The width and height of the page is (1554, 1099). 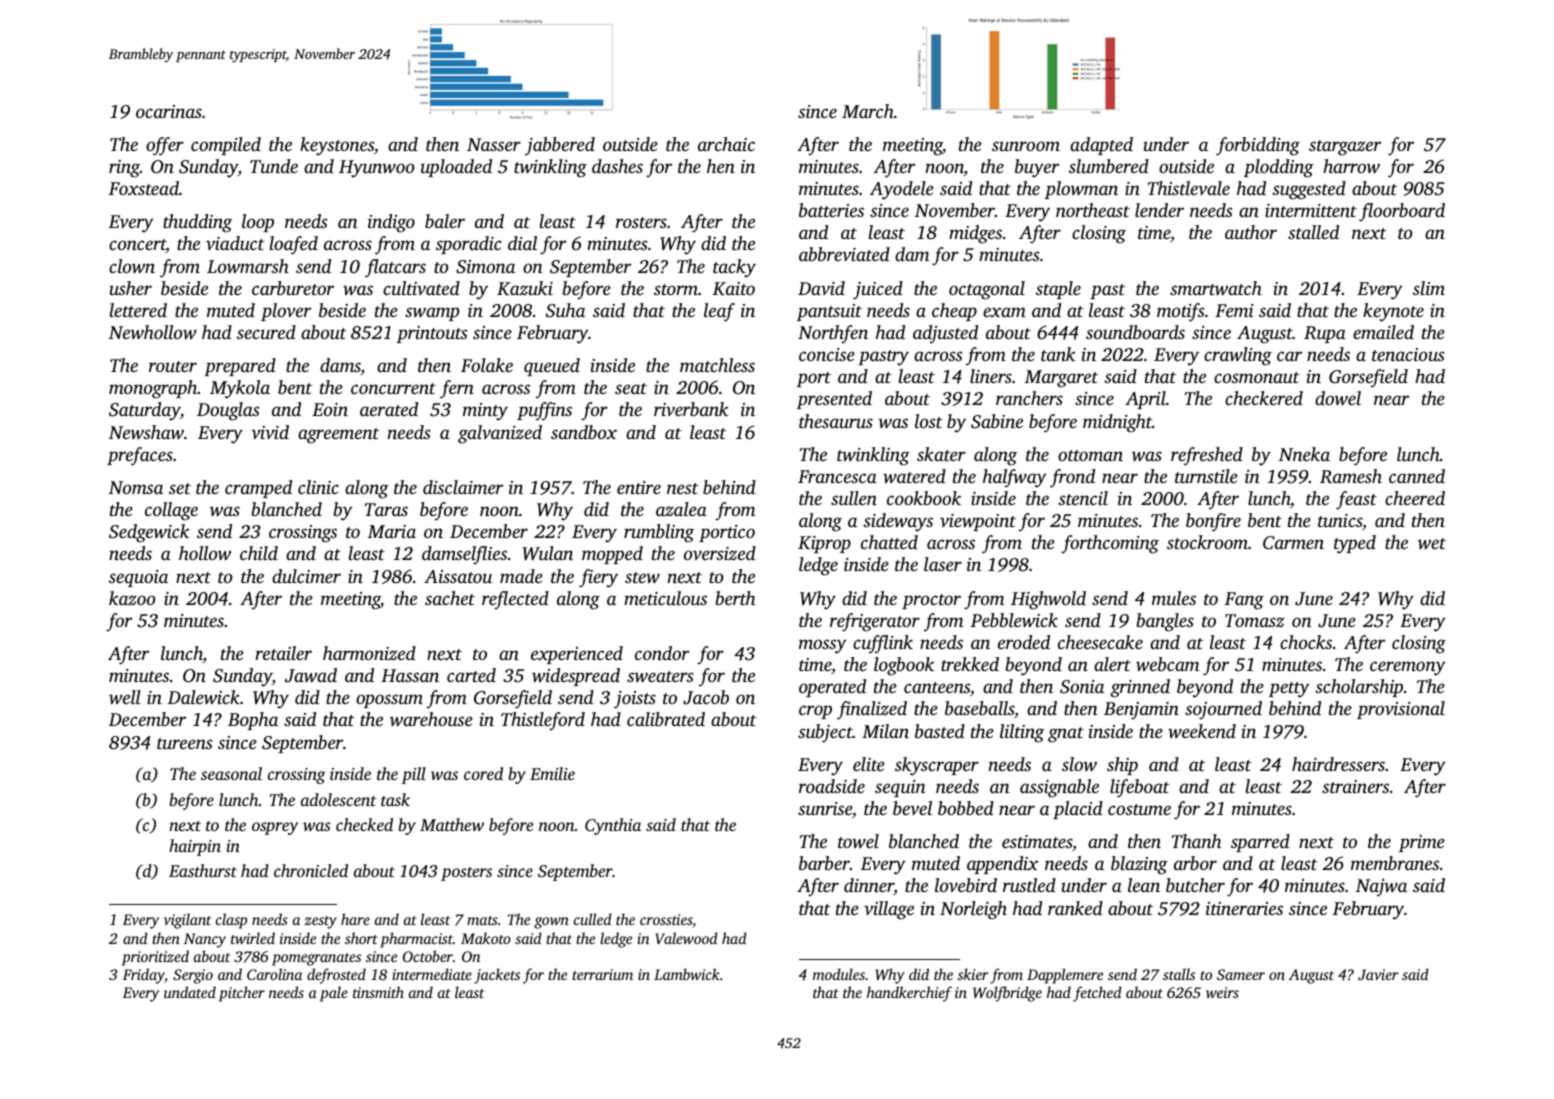 I want to click on Foxstead, so click(x=144, y=188).
